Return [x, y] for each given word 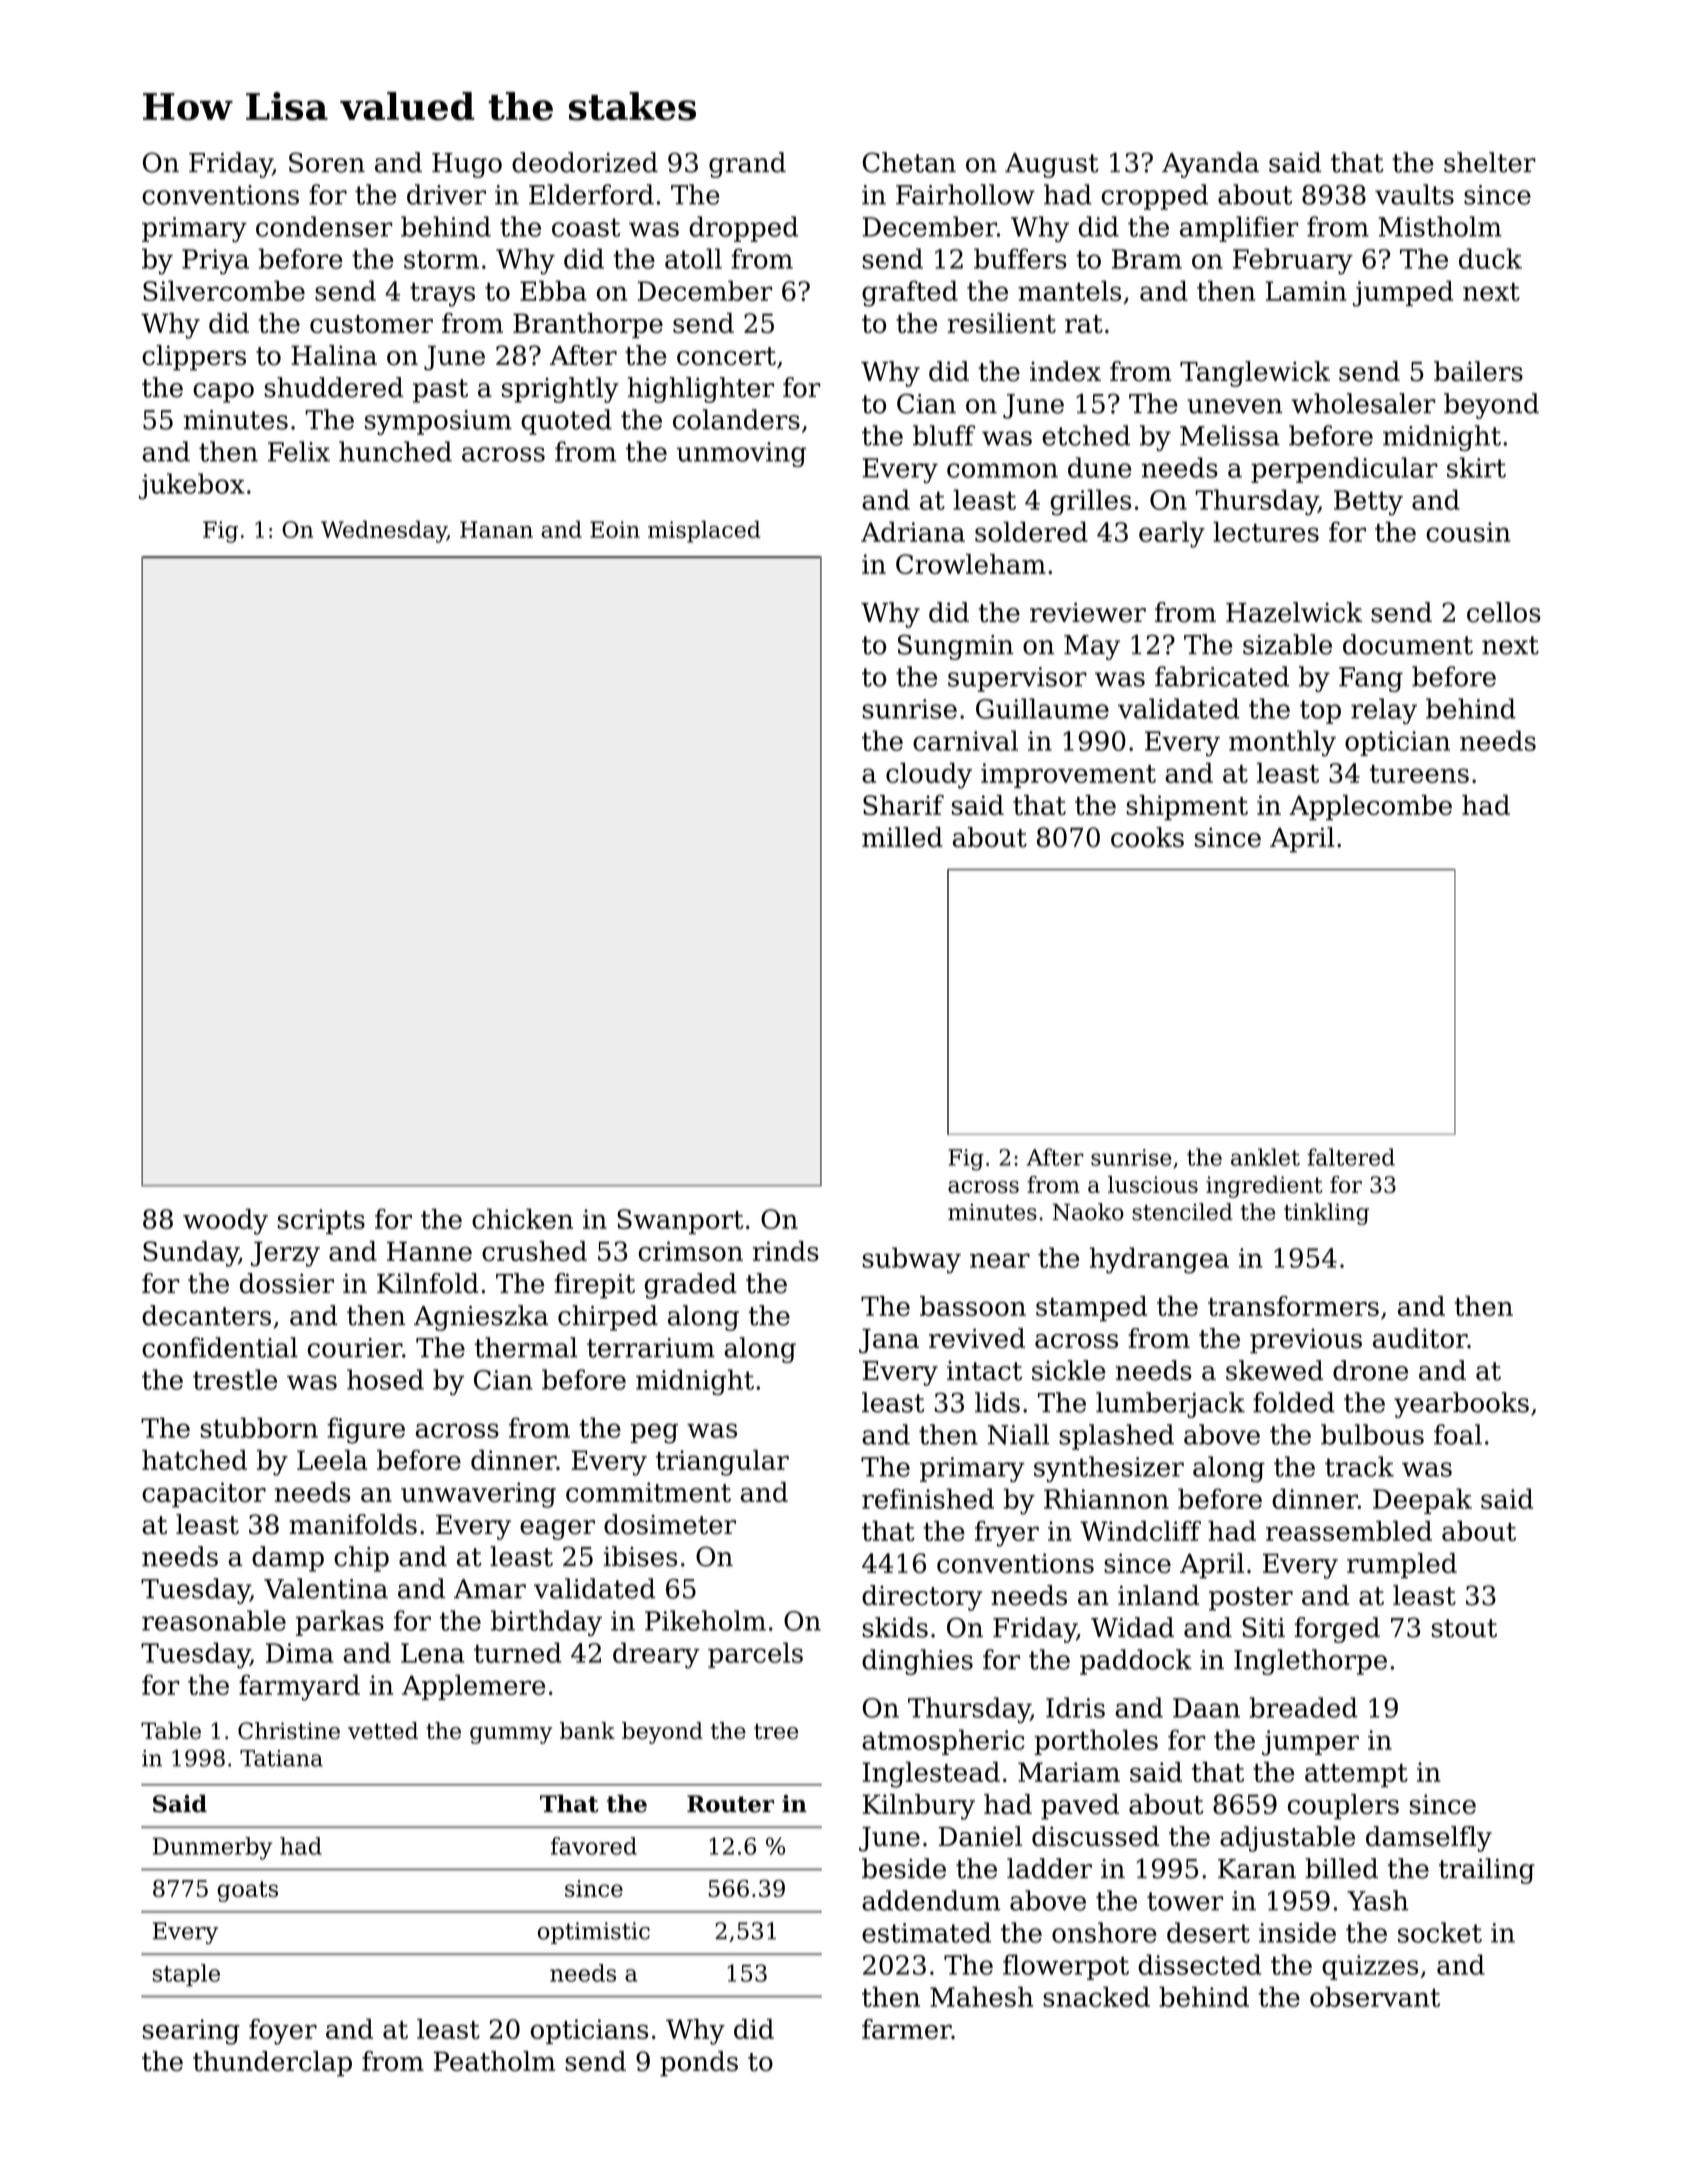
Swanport [680, 1221]
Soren [327, 162]
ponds [699, 2064]
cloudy [929, 775]
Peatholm [494, 2061]
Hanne [429, 1251]
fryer [1007, 1534]
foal [1458, 1434]
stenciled [1182, 1212]
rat [1084, 324]
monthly [1282, 743]
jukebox [192, 486]
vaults [1414, 194]
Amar [490, 1589]
